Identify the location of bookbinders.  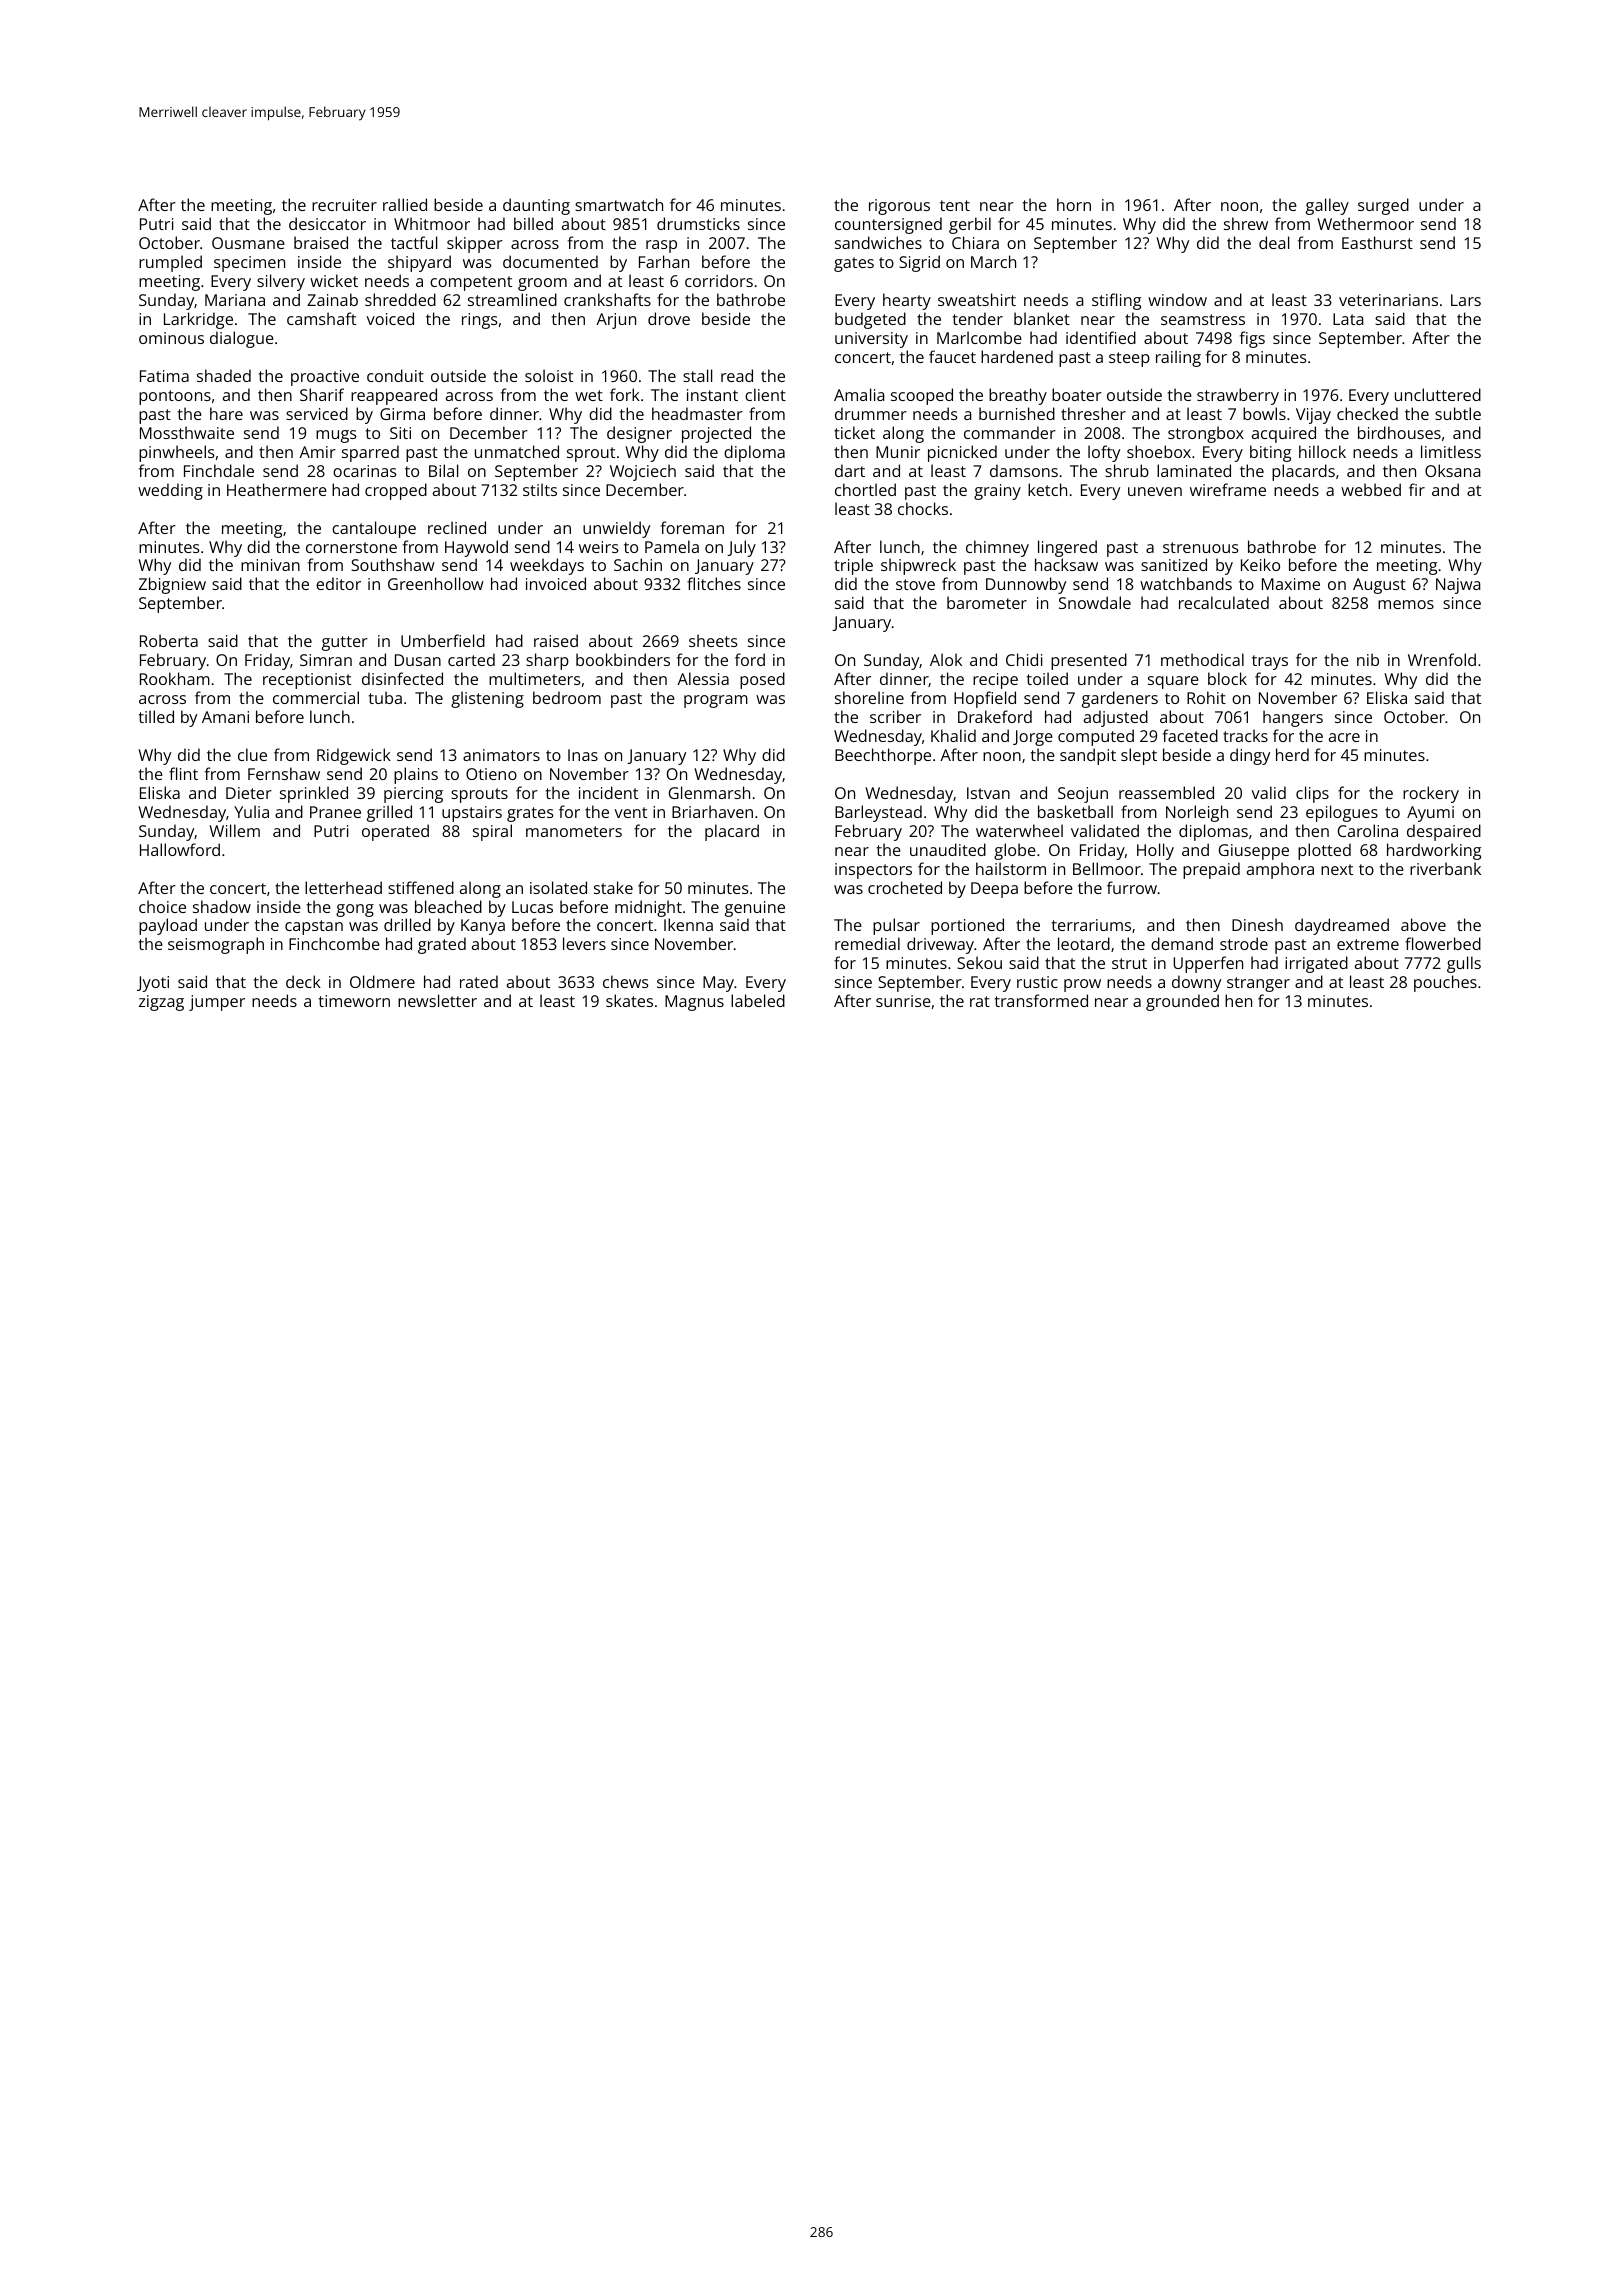
(623, 659).
